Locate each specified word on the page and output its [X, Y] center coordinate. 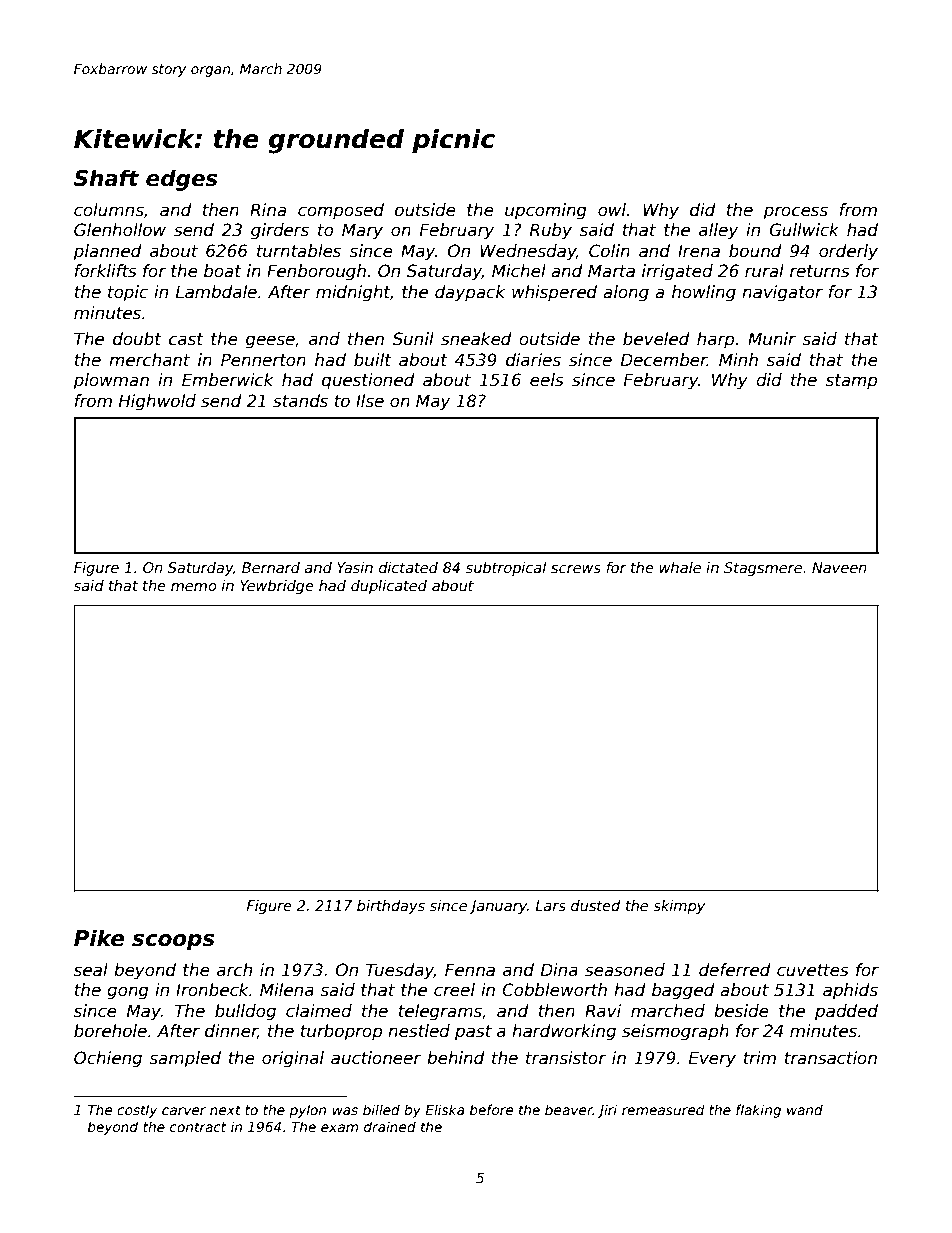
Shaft [106, 178]
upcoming [546, 211]
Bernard [271, 567]
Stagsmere [763, 569]
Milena [287, 990]
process [795, 213]
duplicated [389, 587]
